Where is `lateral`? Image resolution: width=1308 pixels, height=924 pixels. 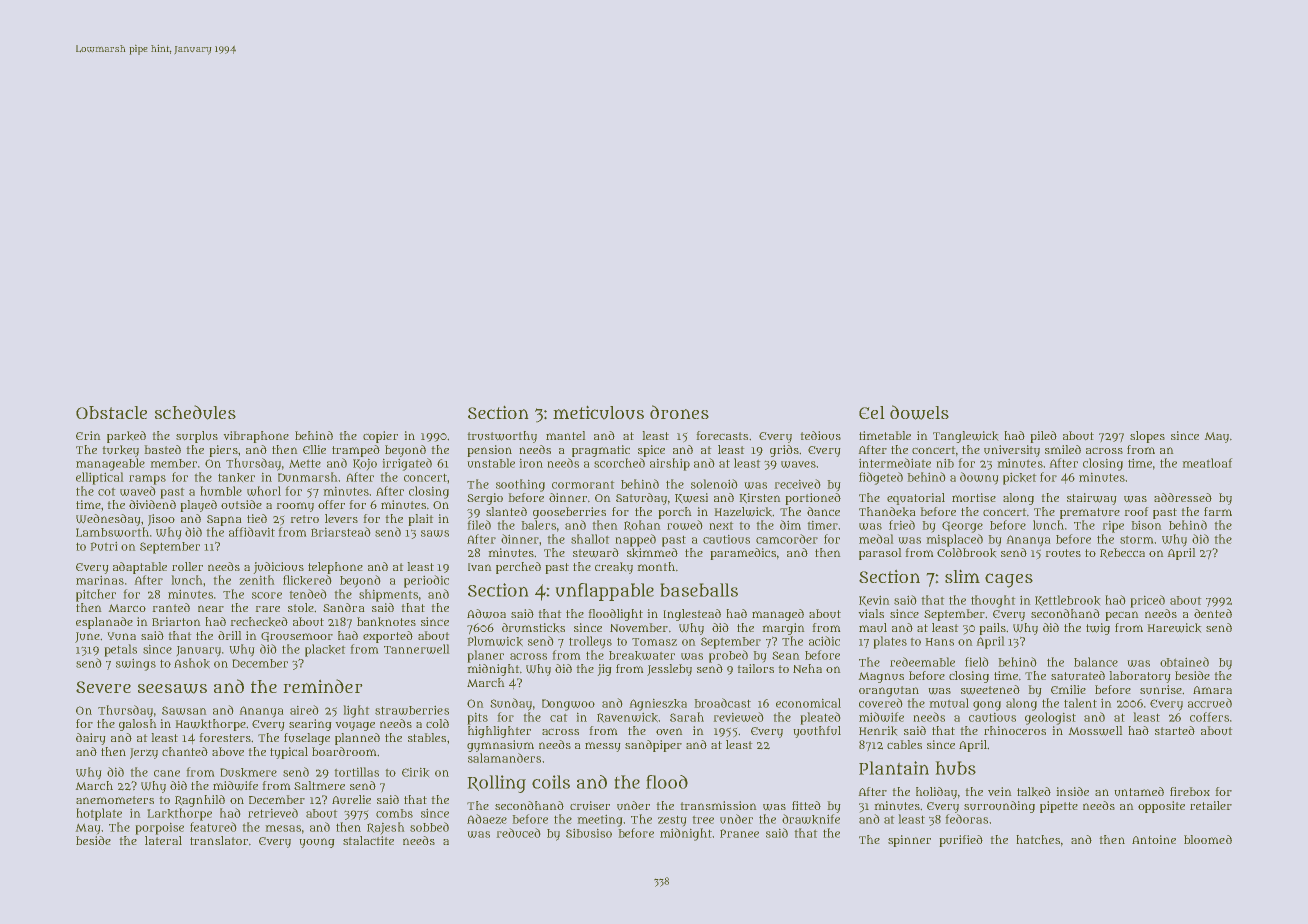 lateral is located at coordinates (163, 840).
